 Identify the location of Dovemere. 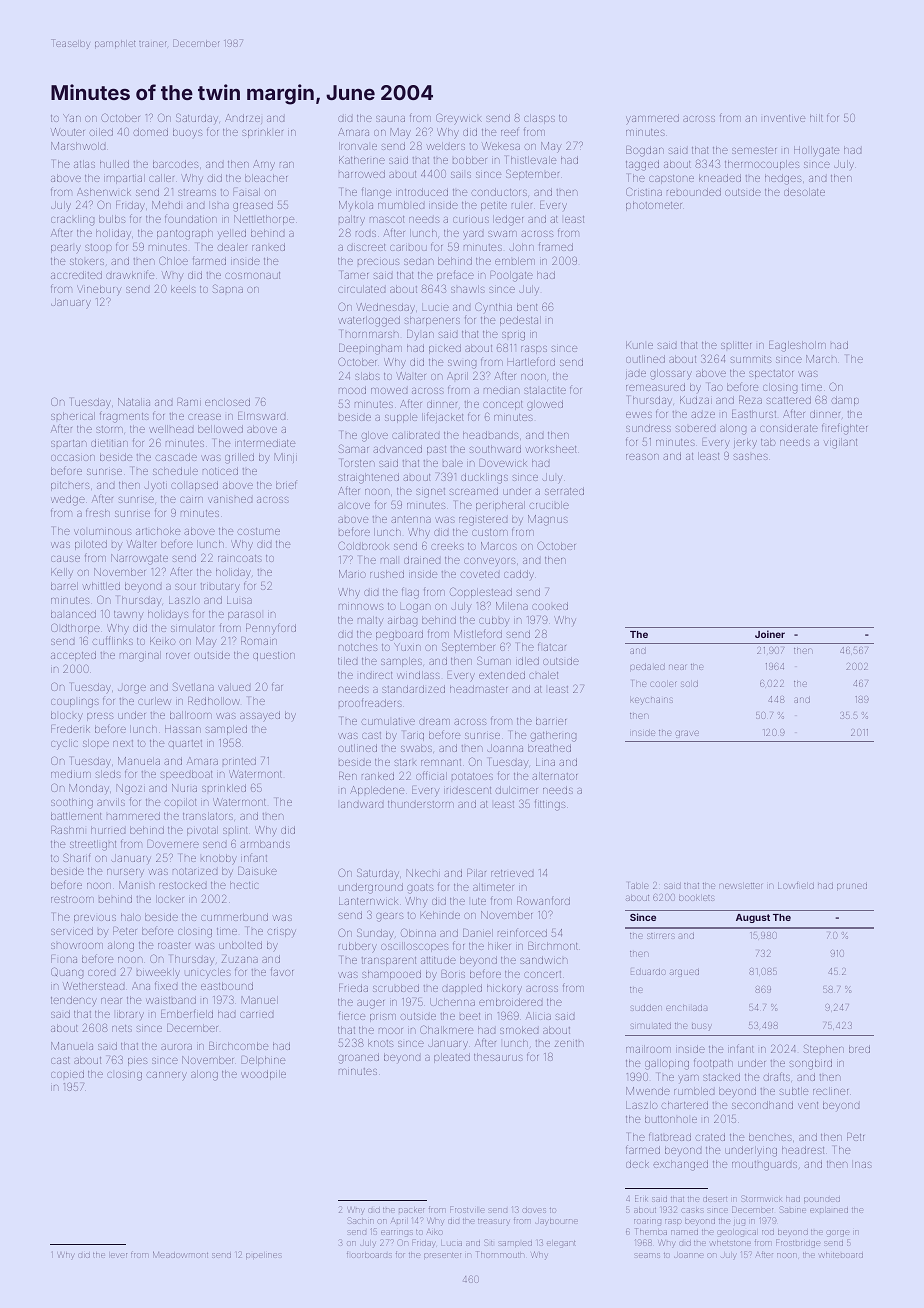
(173, 844).
